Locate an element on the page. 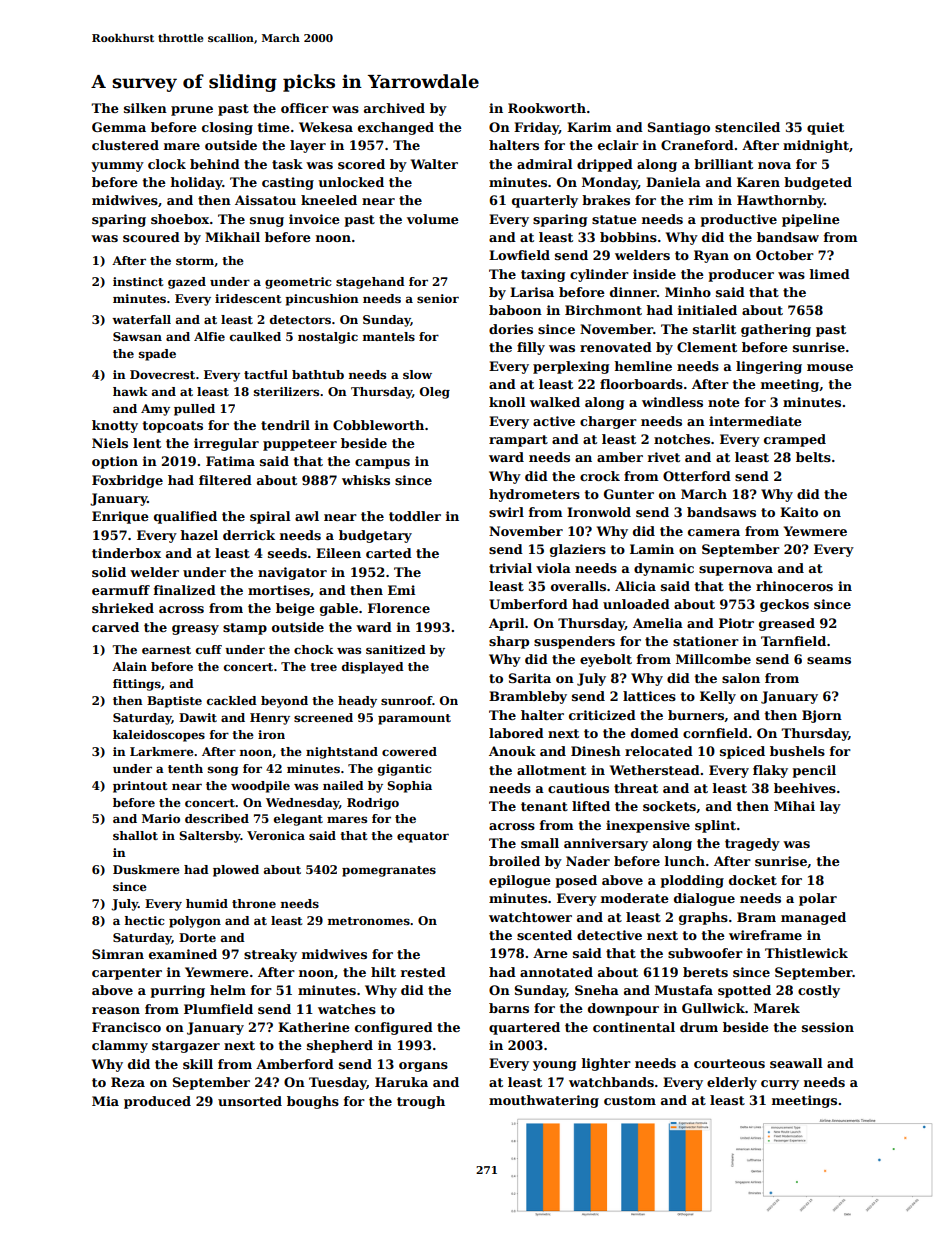 The image size is (952, 1233). toddler is located at coordinates (415, 516).
